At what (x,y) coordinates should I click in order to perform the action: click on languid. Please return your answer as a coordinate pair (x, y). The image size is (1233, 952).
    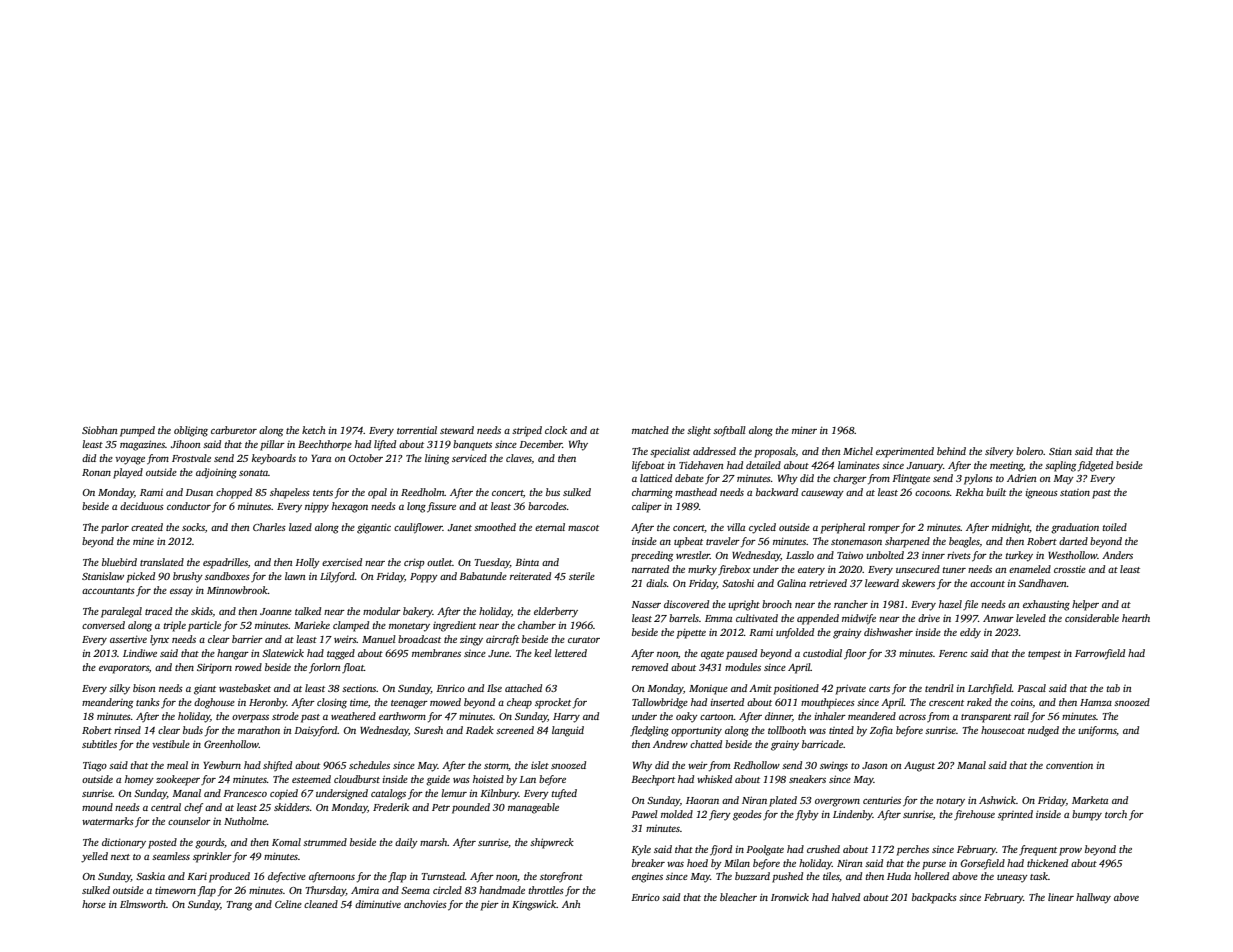
    Looking at the image, I should click on (568, 731).
